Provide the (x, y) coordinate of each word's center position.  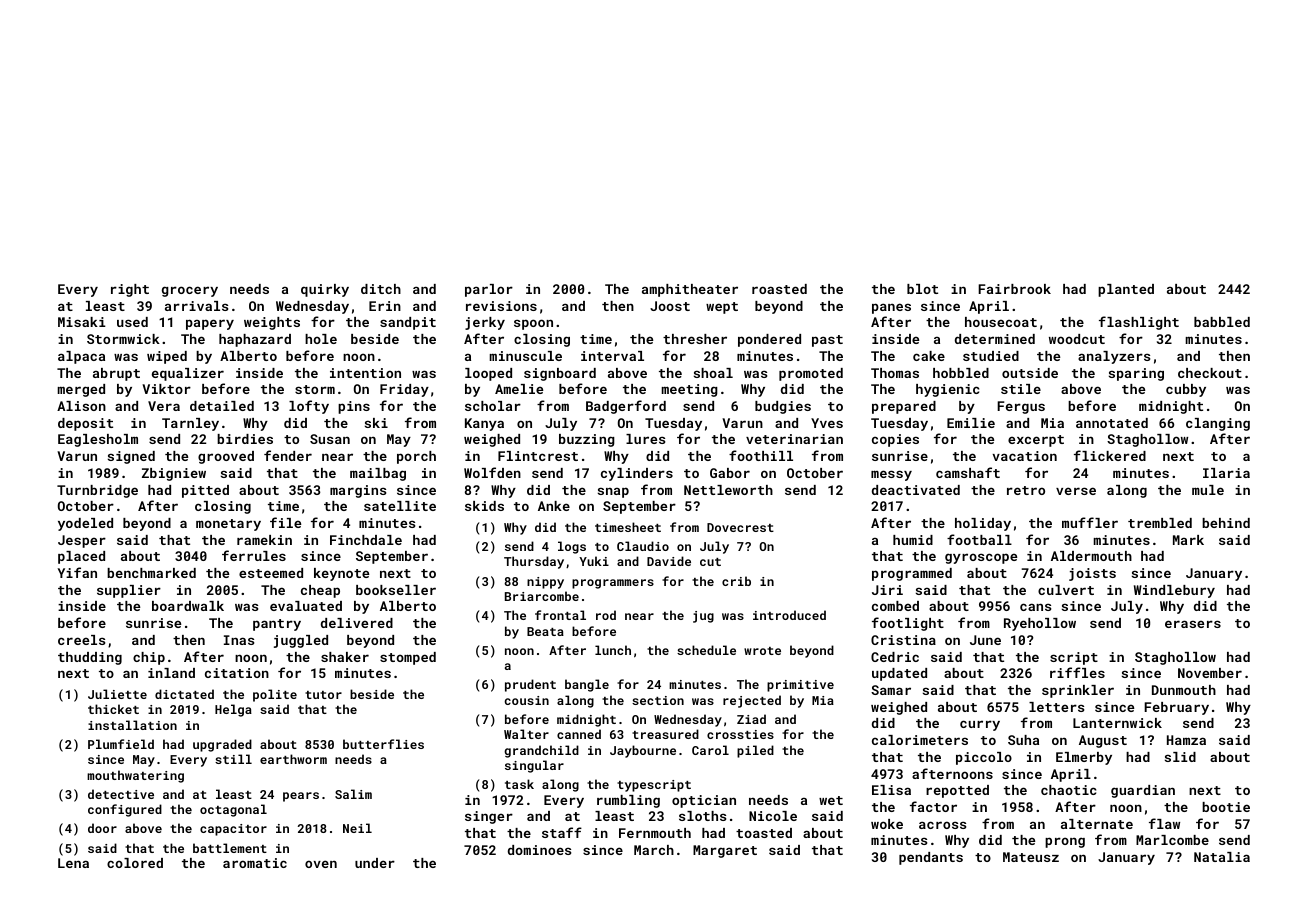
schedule (706, 650)
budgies (783, 407)
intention (365, 373)
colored (135, 863)
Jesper (82, 541)
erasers (1193, 624)
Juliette (117, 694)
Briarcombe (542, 596)
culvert (1066, 590)
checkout (1210, 373)
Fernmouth (655, 833)
